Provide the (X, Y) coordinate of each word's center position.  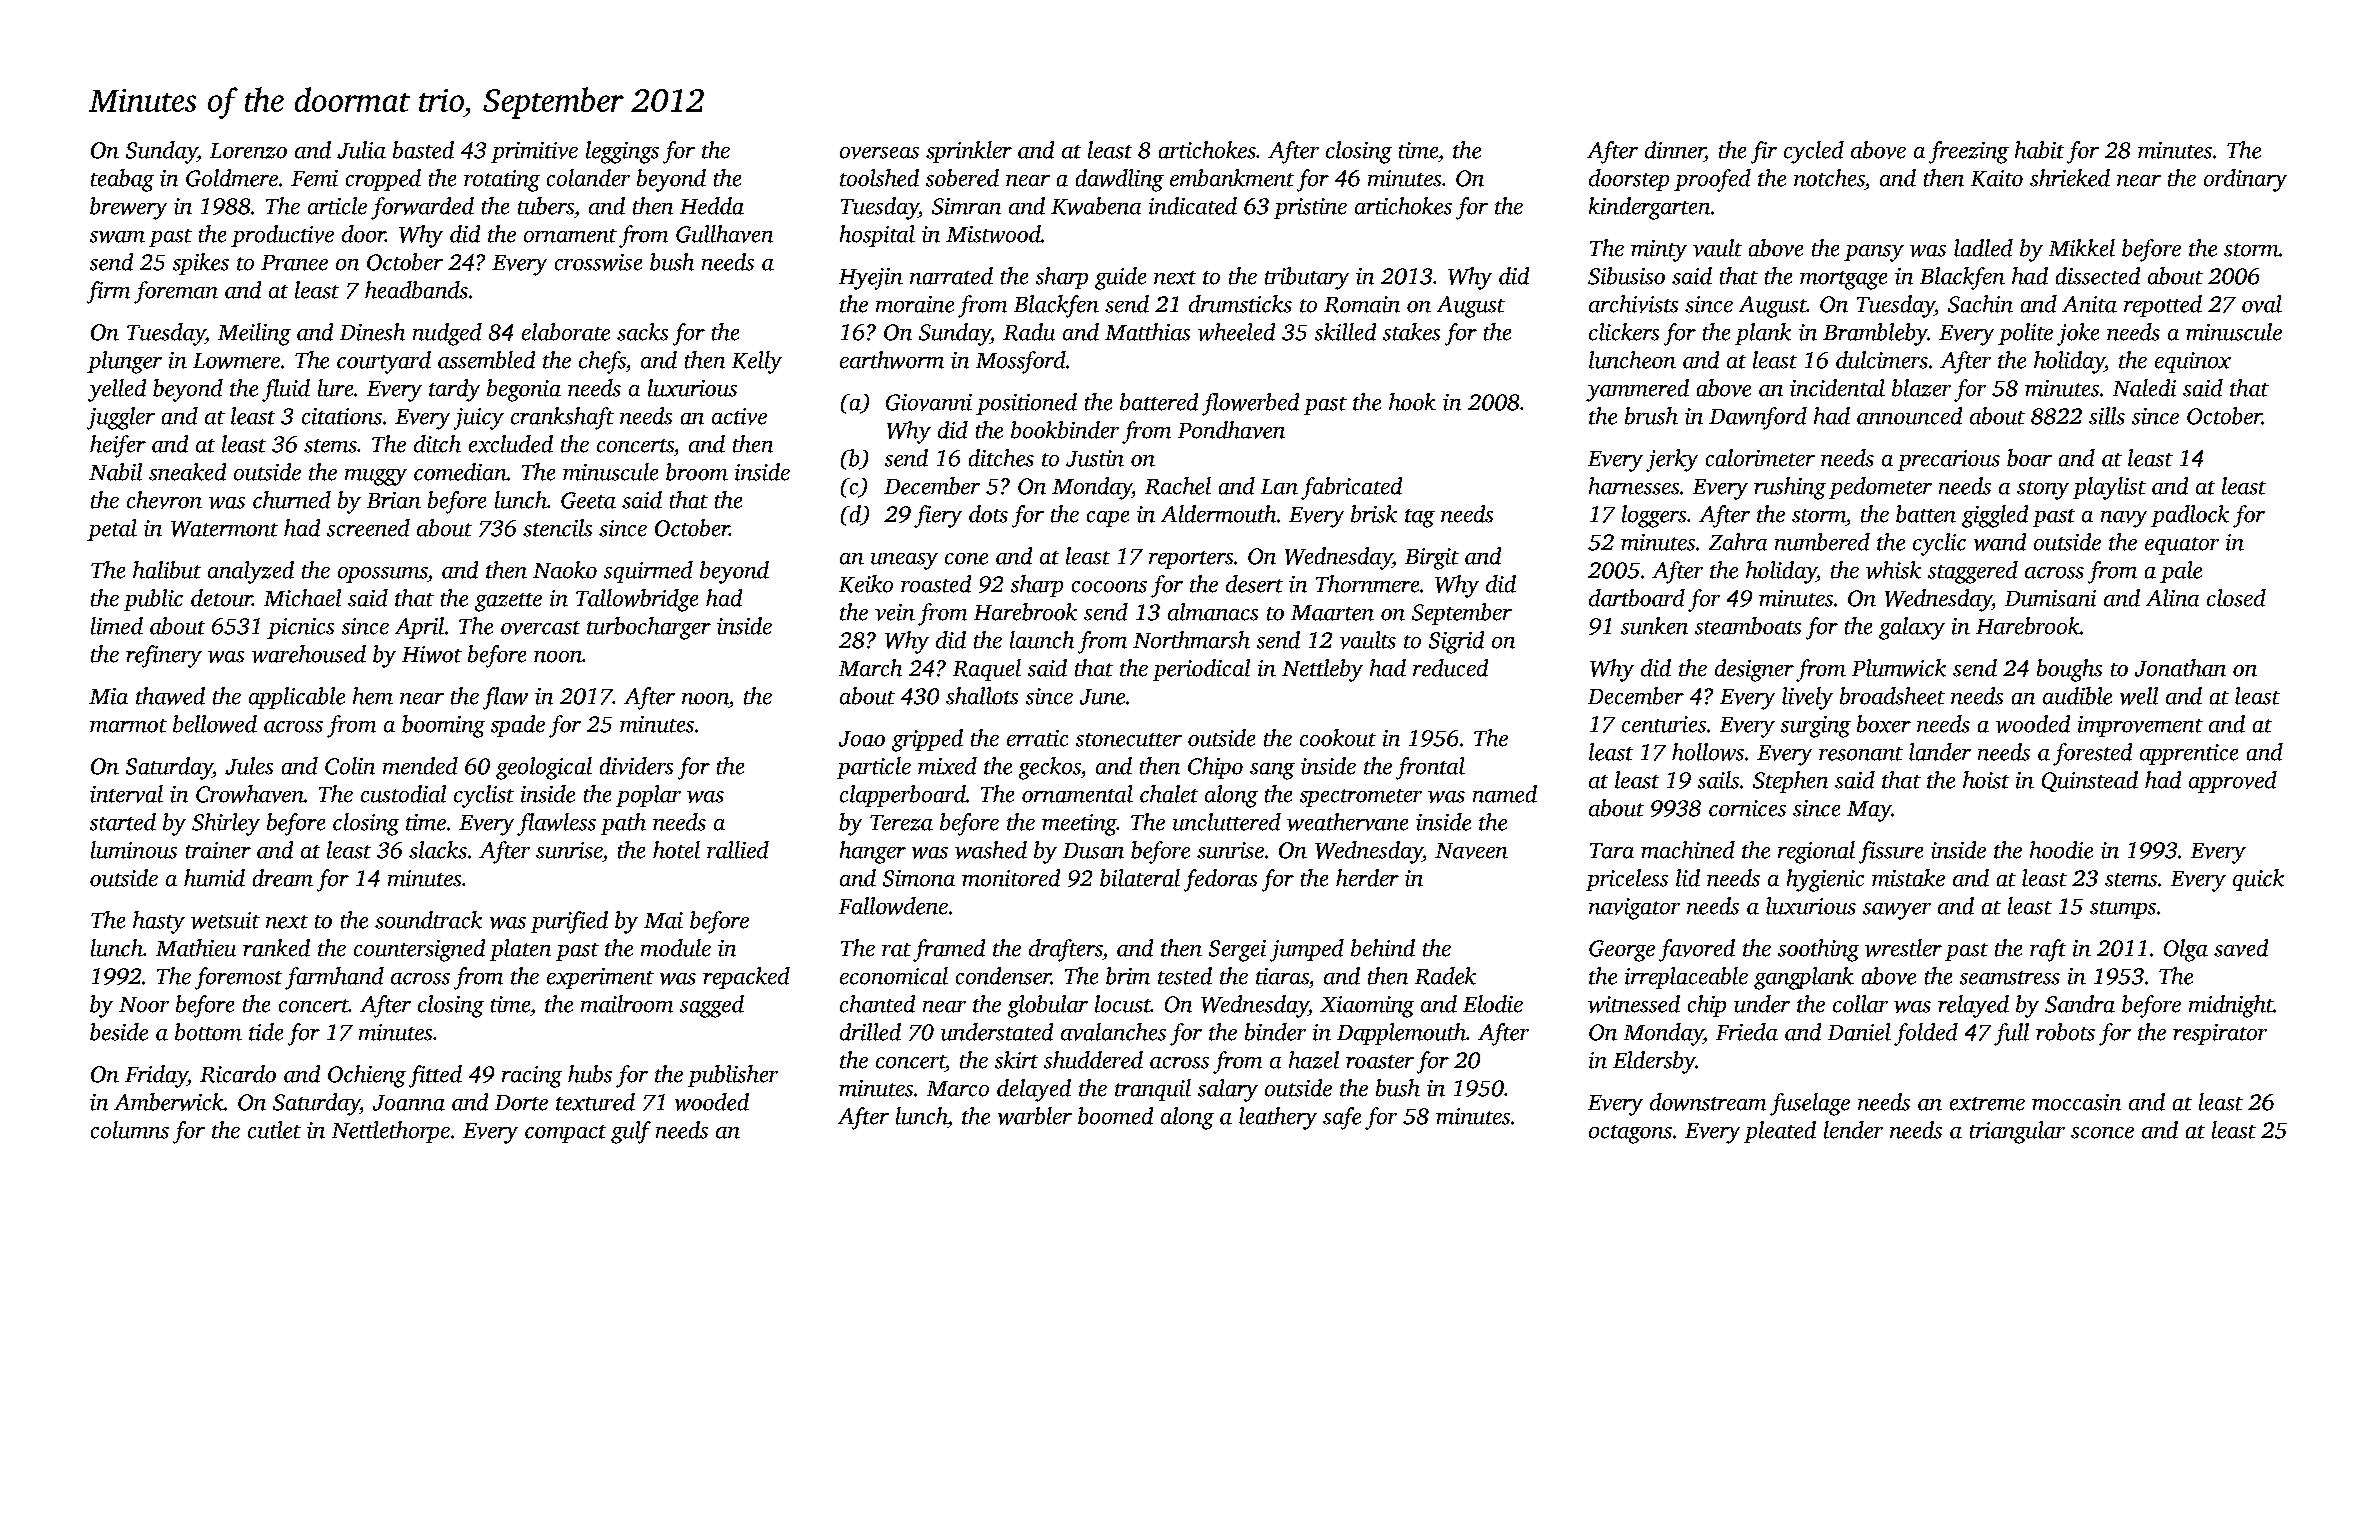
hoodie (2061, 850)
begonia (524, 390)
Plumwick (1899, 668)
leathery (1278, 1118)
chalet (1169, 794)
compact (565, 1134)
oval (2262, 304)
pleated (1780, 1132)
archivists (1633, 304)
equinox (2193, 362)
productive (282, 236)
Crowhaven (250, 794)
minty (1659, 251)
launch (1042, 640)
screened (368, 528)
